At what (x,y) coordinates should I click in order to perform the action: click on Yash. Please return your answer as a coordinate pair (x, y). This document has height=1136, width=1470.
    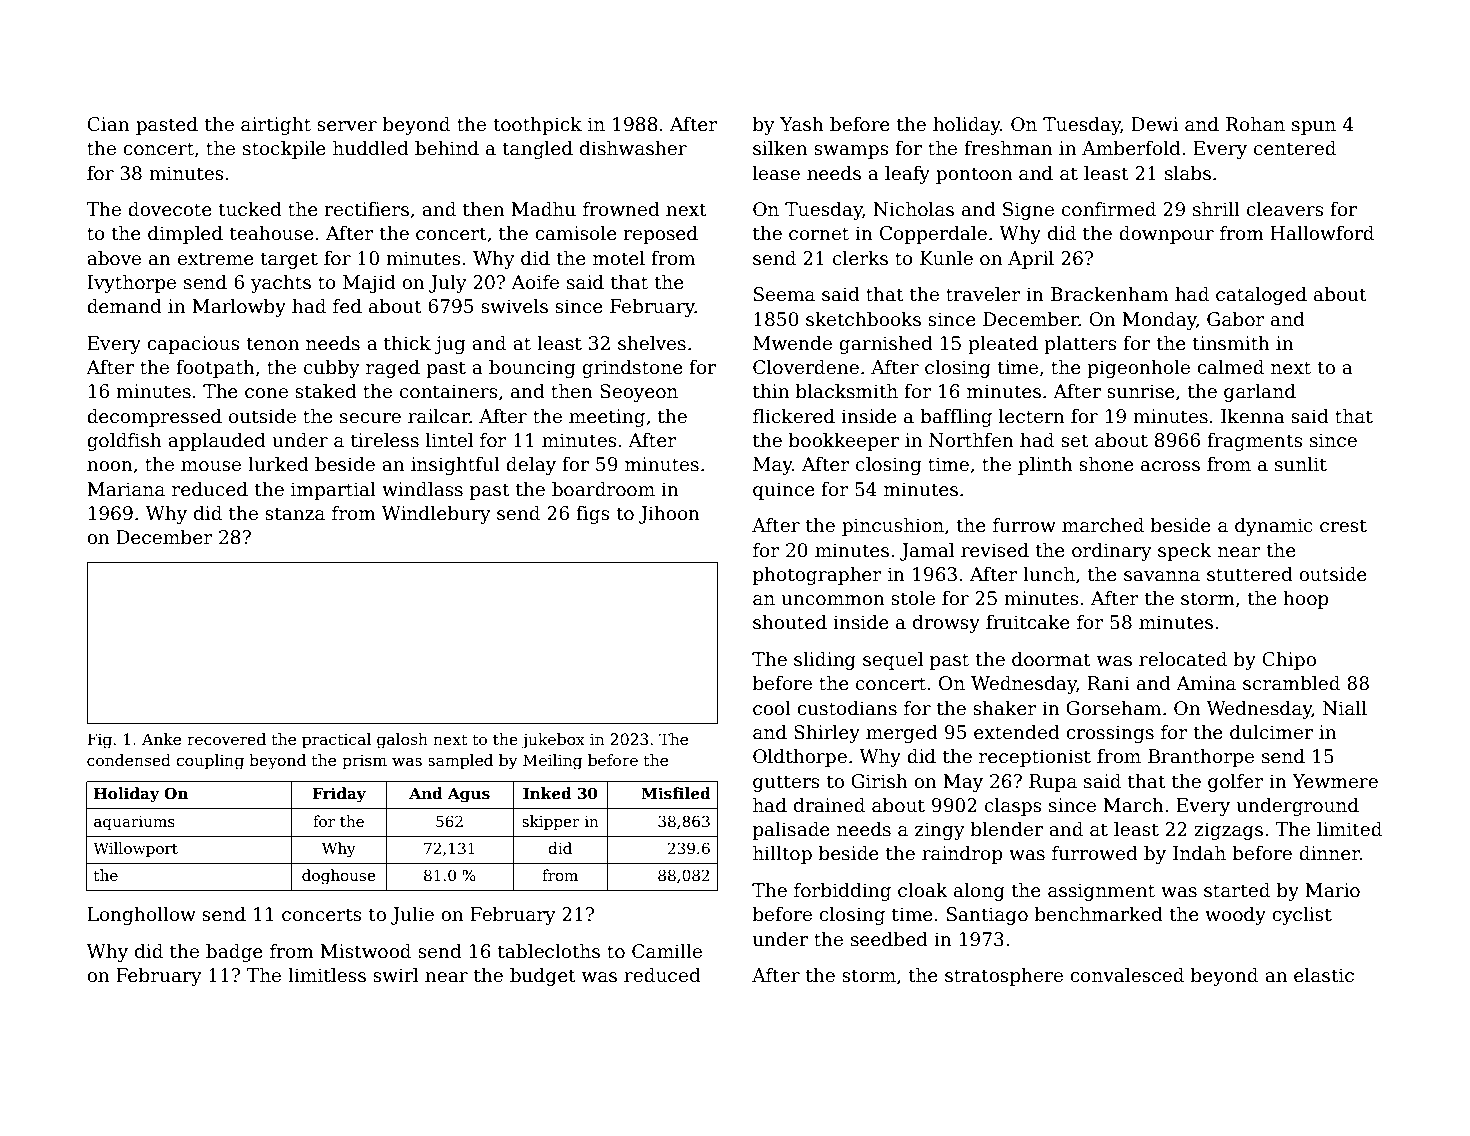
    Looking at the image, I should click on (802, 124).
